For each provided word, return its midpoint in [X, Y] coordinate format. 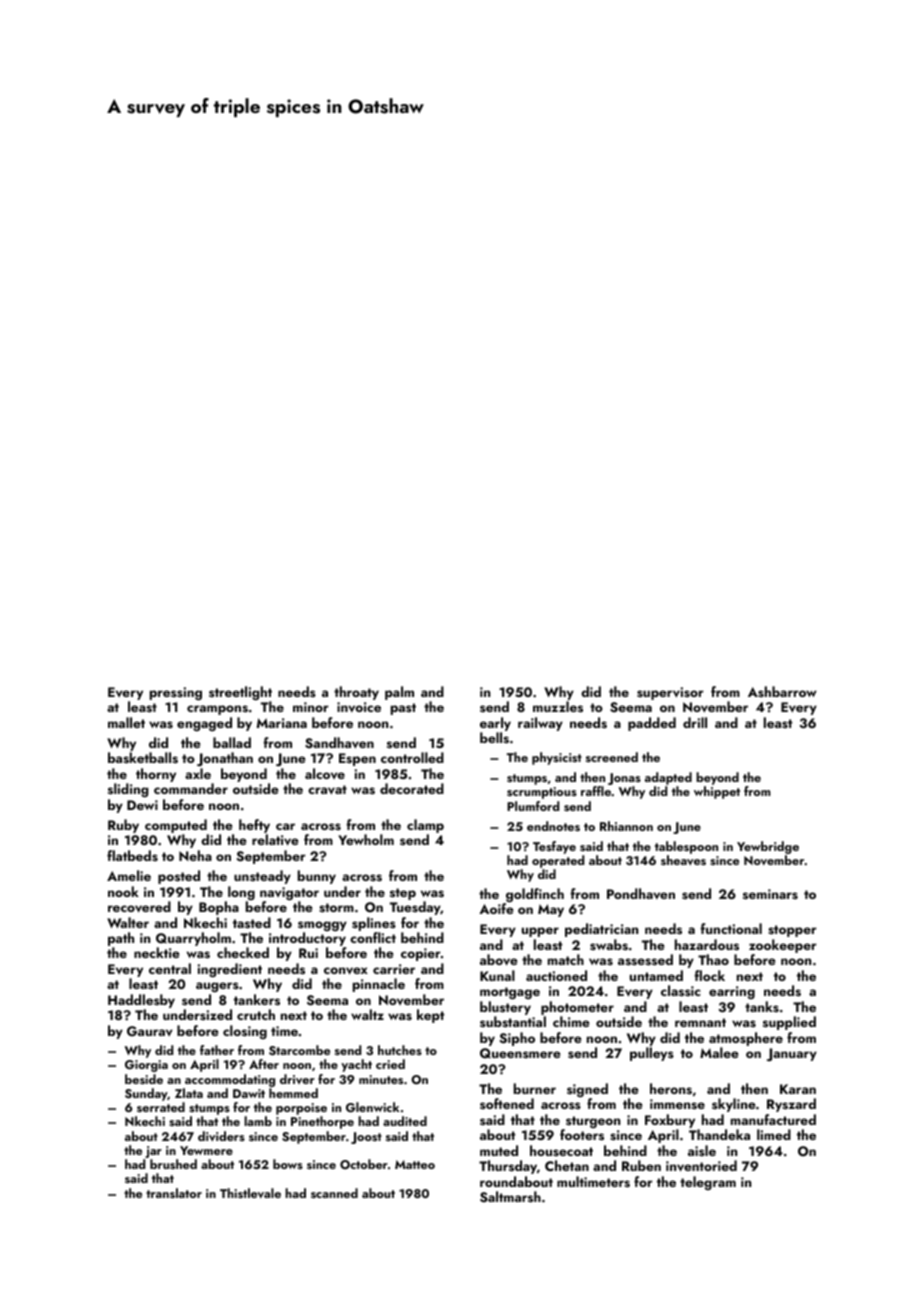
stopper [792, 931]
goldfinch [535, 895]
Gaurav [150, 1031]
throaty [356, 693]
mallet [126, 722]
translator [174, 1193]
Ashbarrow [782, 692]
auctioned [556, 975]
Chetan [567, 1165]
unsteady [262, 877]
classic [681, 990]
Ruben [641, 1165]
